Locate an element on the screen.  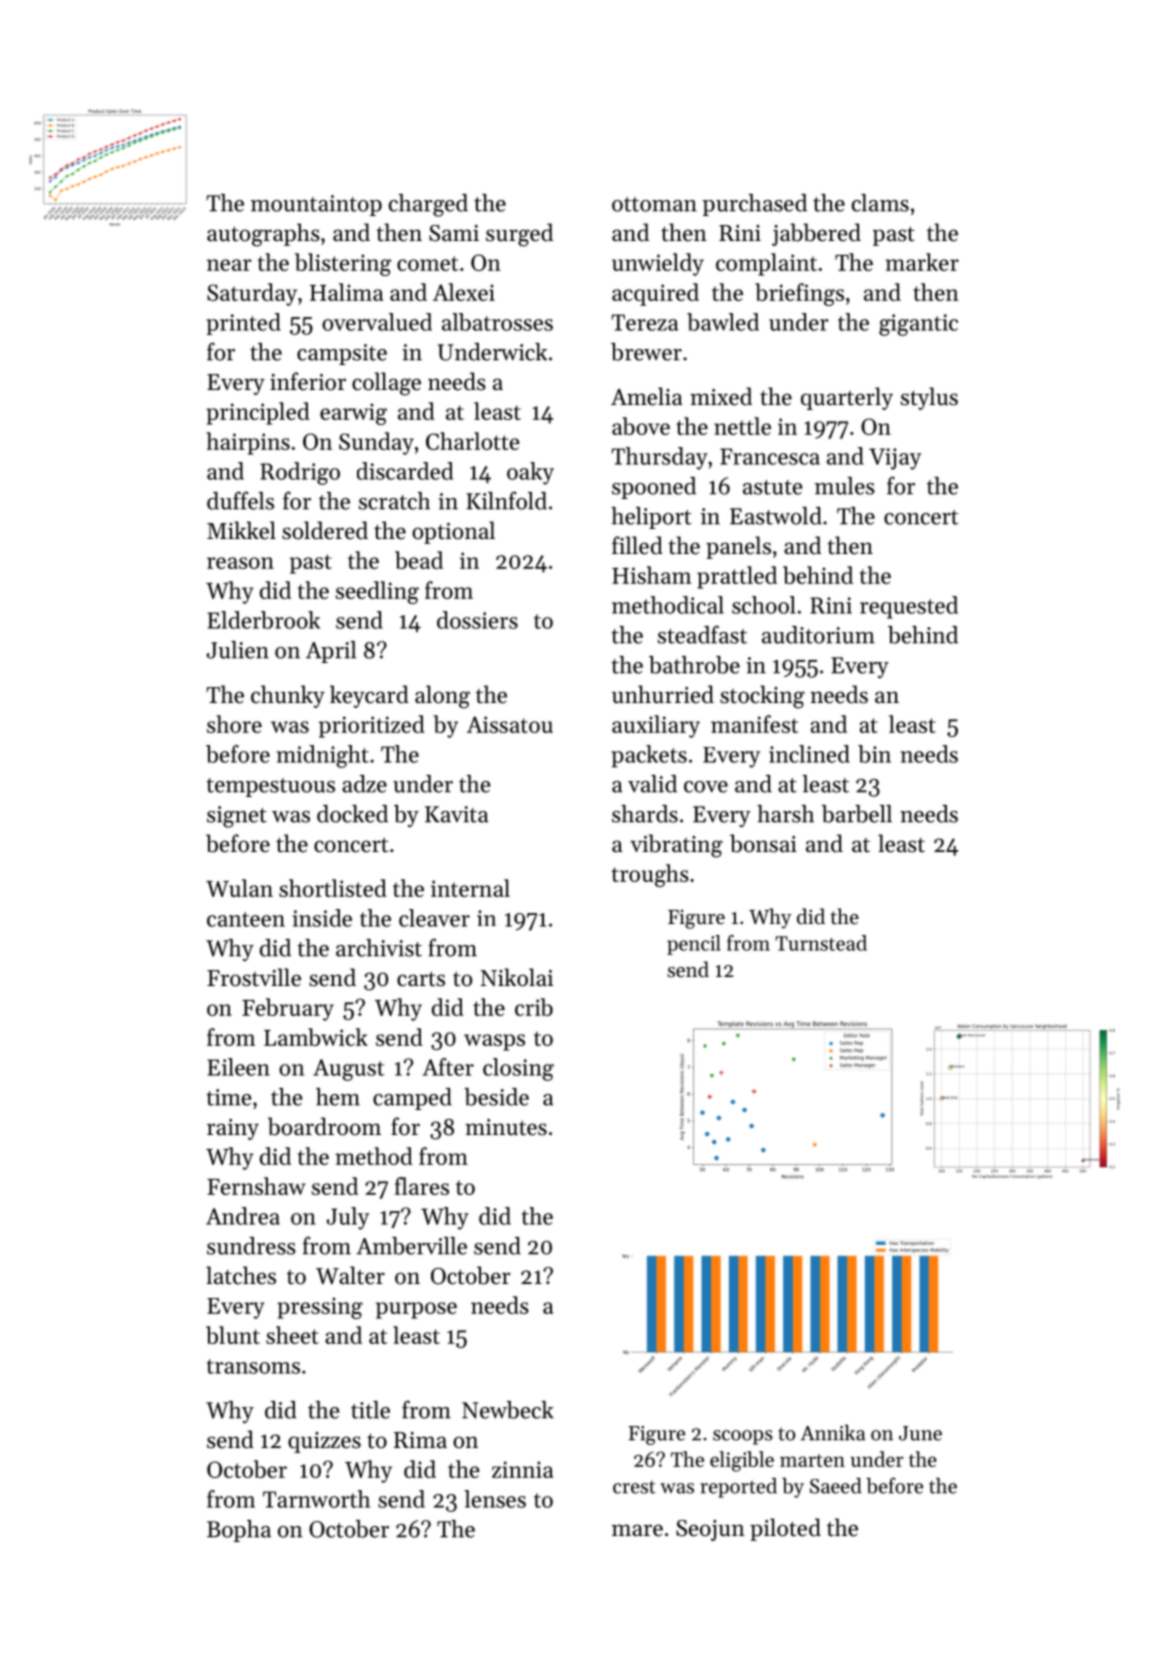
duffels is located at coordinates (240, 500).
